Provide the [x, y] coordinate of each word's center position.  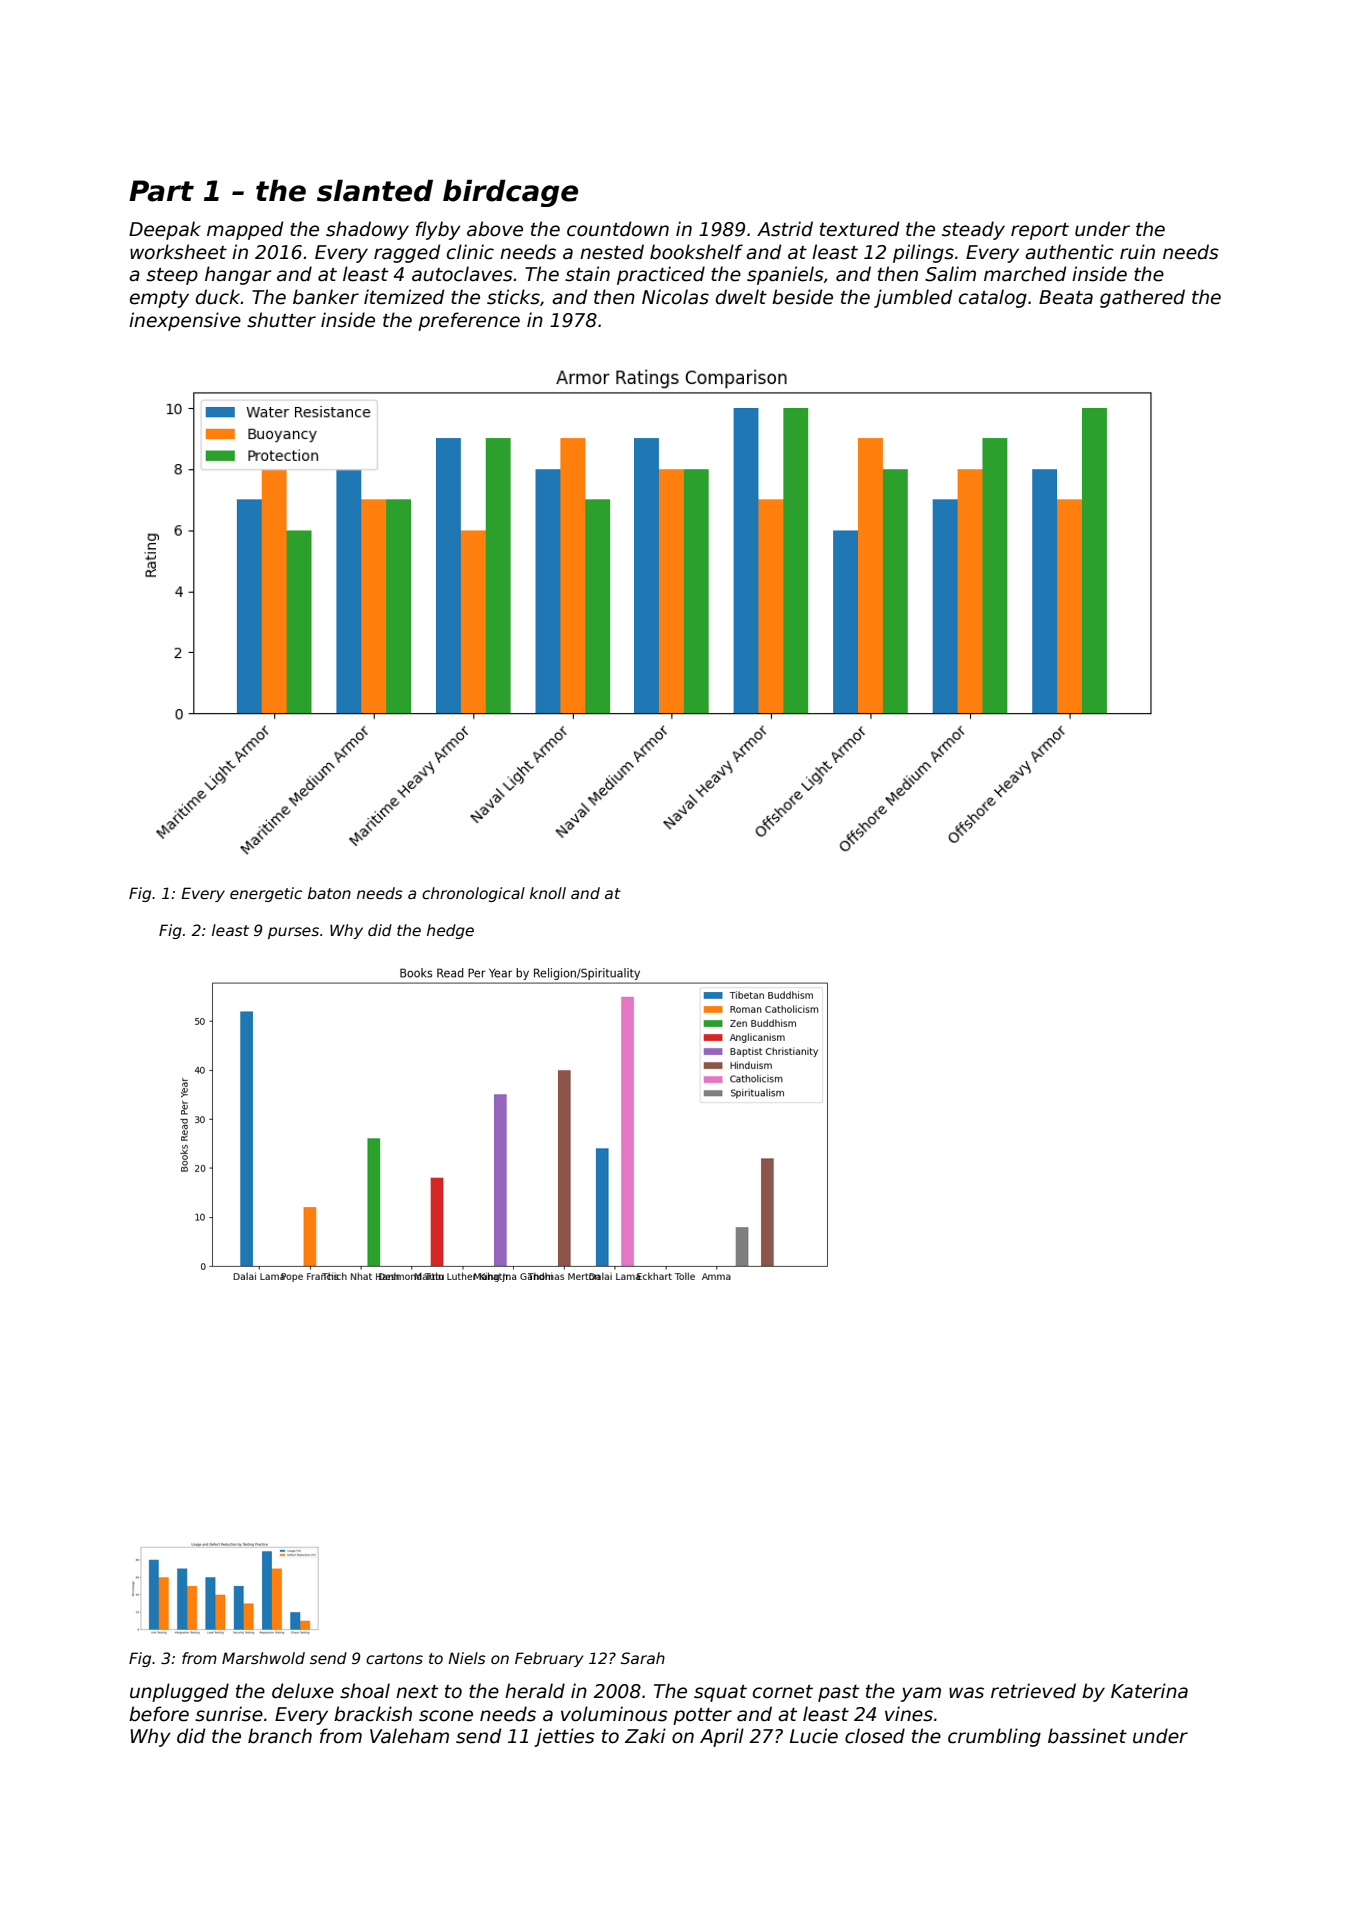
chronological [473, 894]
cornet [783, 1692]
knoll [548, 893]
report [1040, 231]
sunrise [229, 1714]
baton [329, 893]
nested [612, 252]
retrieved [1033, 1691]
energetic [266, 894]
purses [293, 933]
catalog [993, 298]
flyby [438, 230]
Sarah [643, 1658]
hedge [450, 931]
